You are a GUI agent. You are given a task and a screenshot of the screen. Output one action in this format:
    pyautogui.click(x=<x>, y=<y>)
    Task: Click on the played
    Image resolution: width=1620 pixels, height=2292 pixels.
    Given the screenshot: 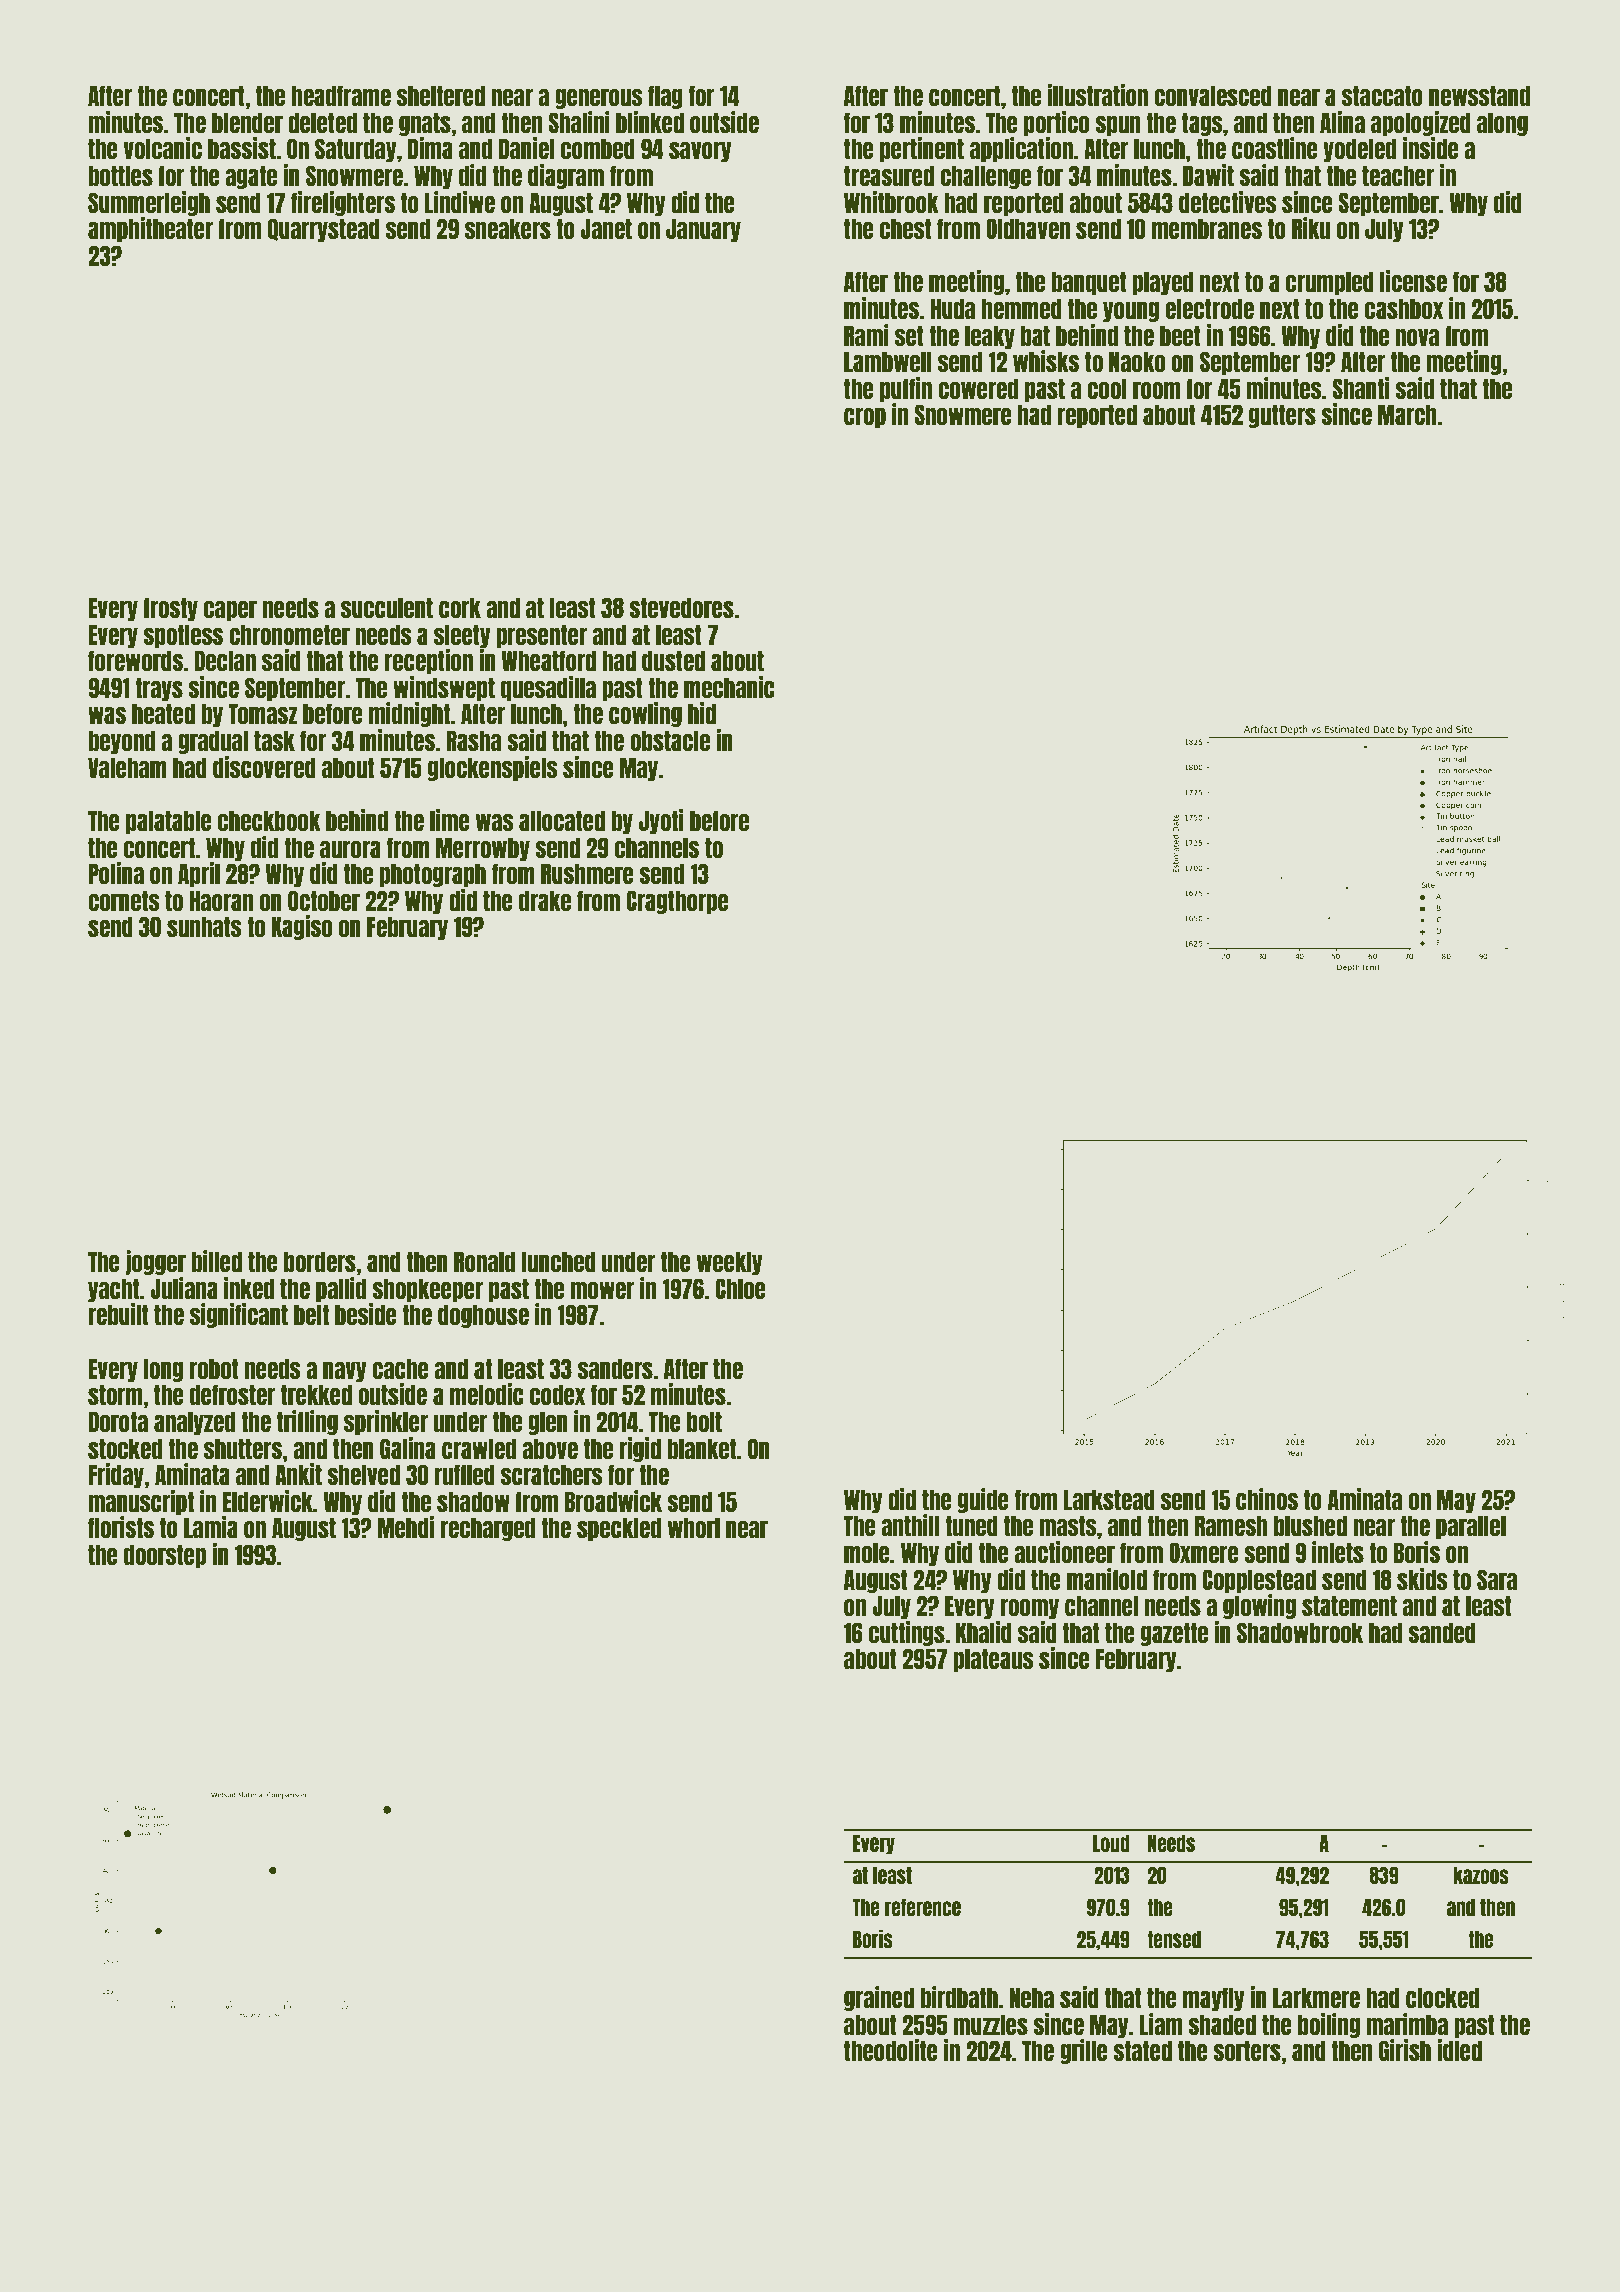 What is the action you would take?
    pyautogui.click(x=1162, y=283)
